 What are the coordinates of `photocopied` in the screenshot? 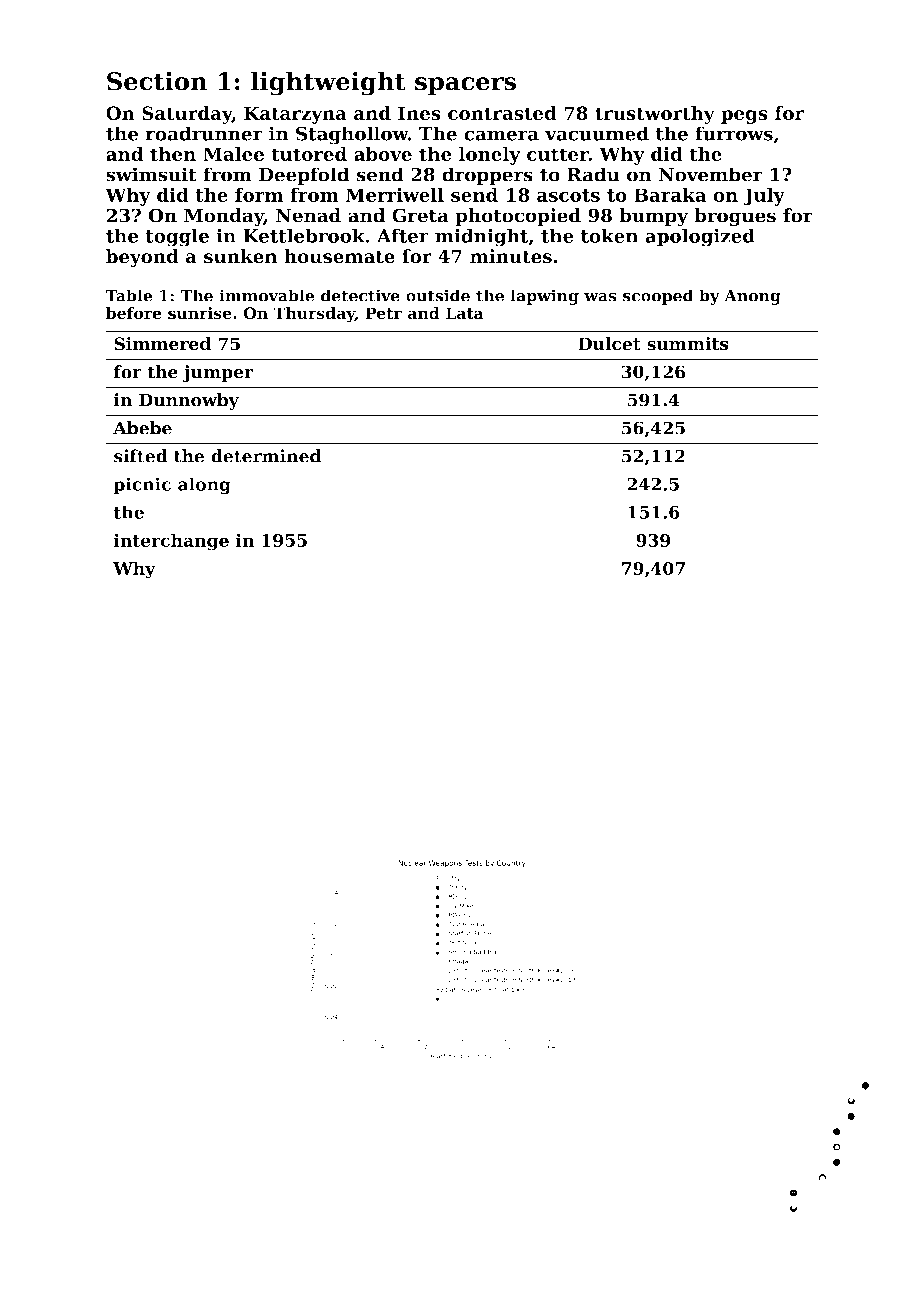 It's located at (518, 217).
